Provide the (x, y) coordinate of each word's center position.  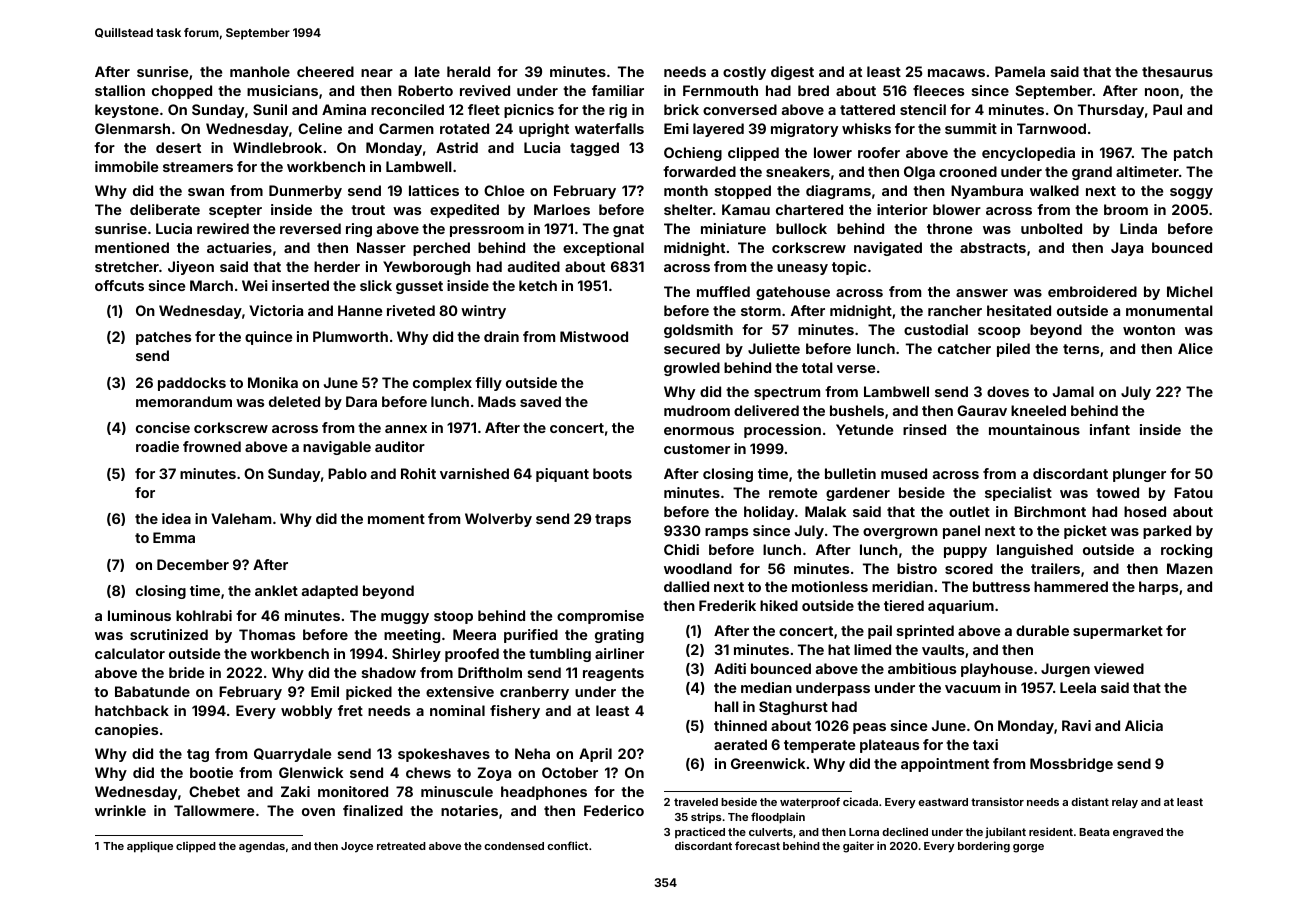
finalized (373, 810)
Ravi (1076, 725)
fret (350, 710)
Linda (1138, 228)
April (595, 755)
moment (396, 519)
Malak (825, 511)
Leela (1078, 687)
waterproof (810, 803)
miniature (733, 228)
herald (468, 71)
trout (368, 210)
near (377, 73)
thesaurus (1177, 71)
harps (1158, 588)
